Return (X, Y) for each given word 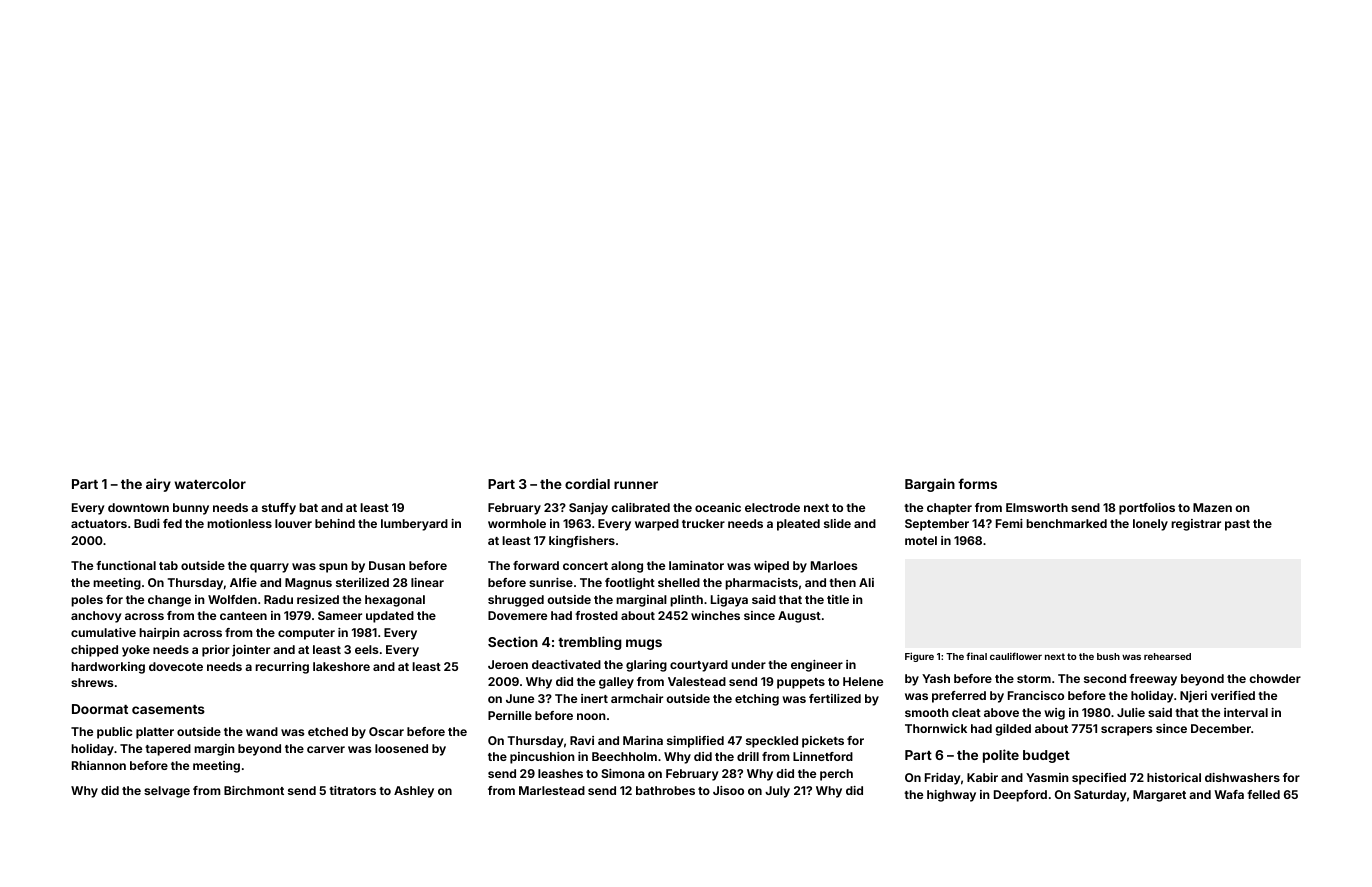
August (799, 617)
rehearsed (1167, 656)
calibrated (640, 507)
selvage (167, 792)
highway (951, 796)
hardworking (108, 668)
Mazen (1212, 507)
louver (293, 523)
